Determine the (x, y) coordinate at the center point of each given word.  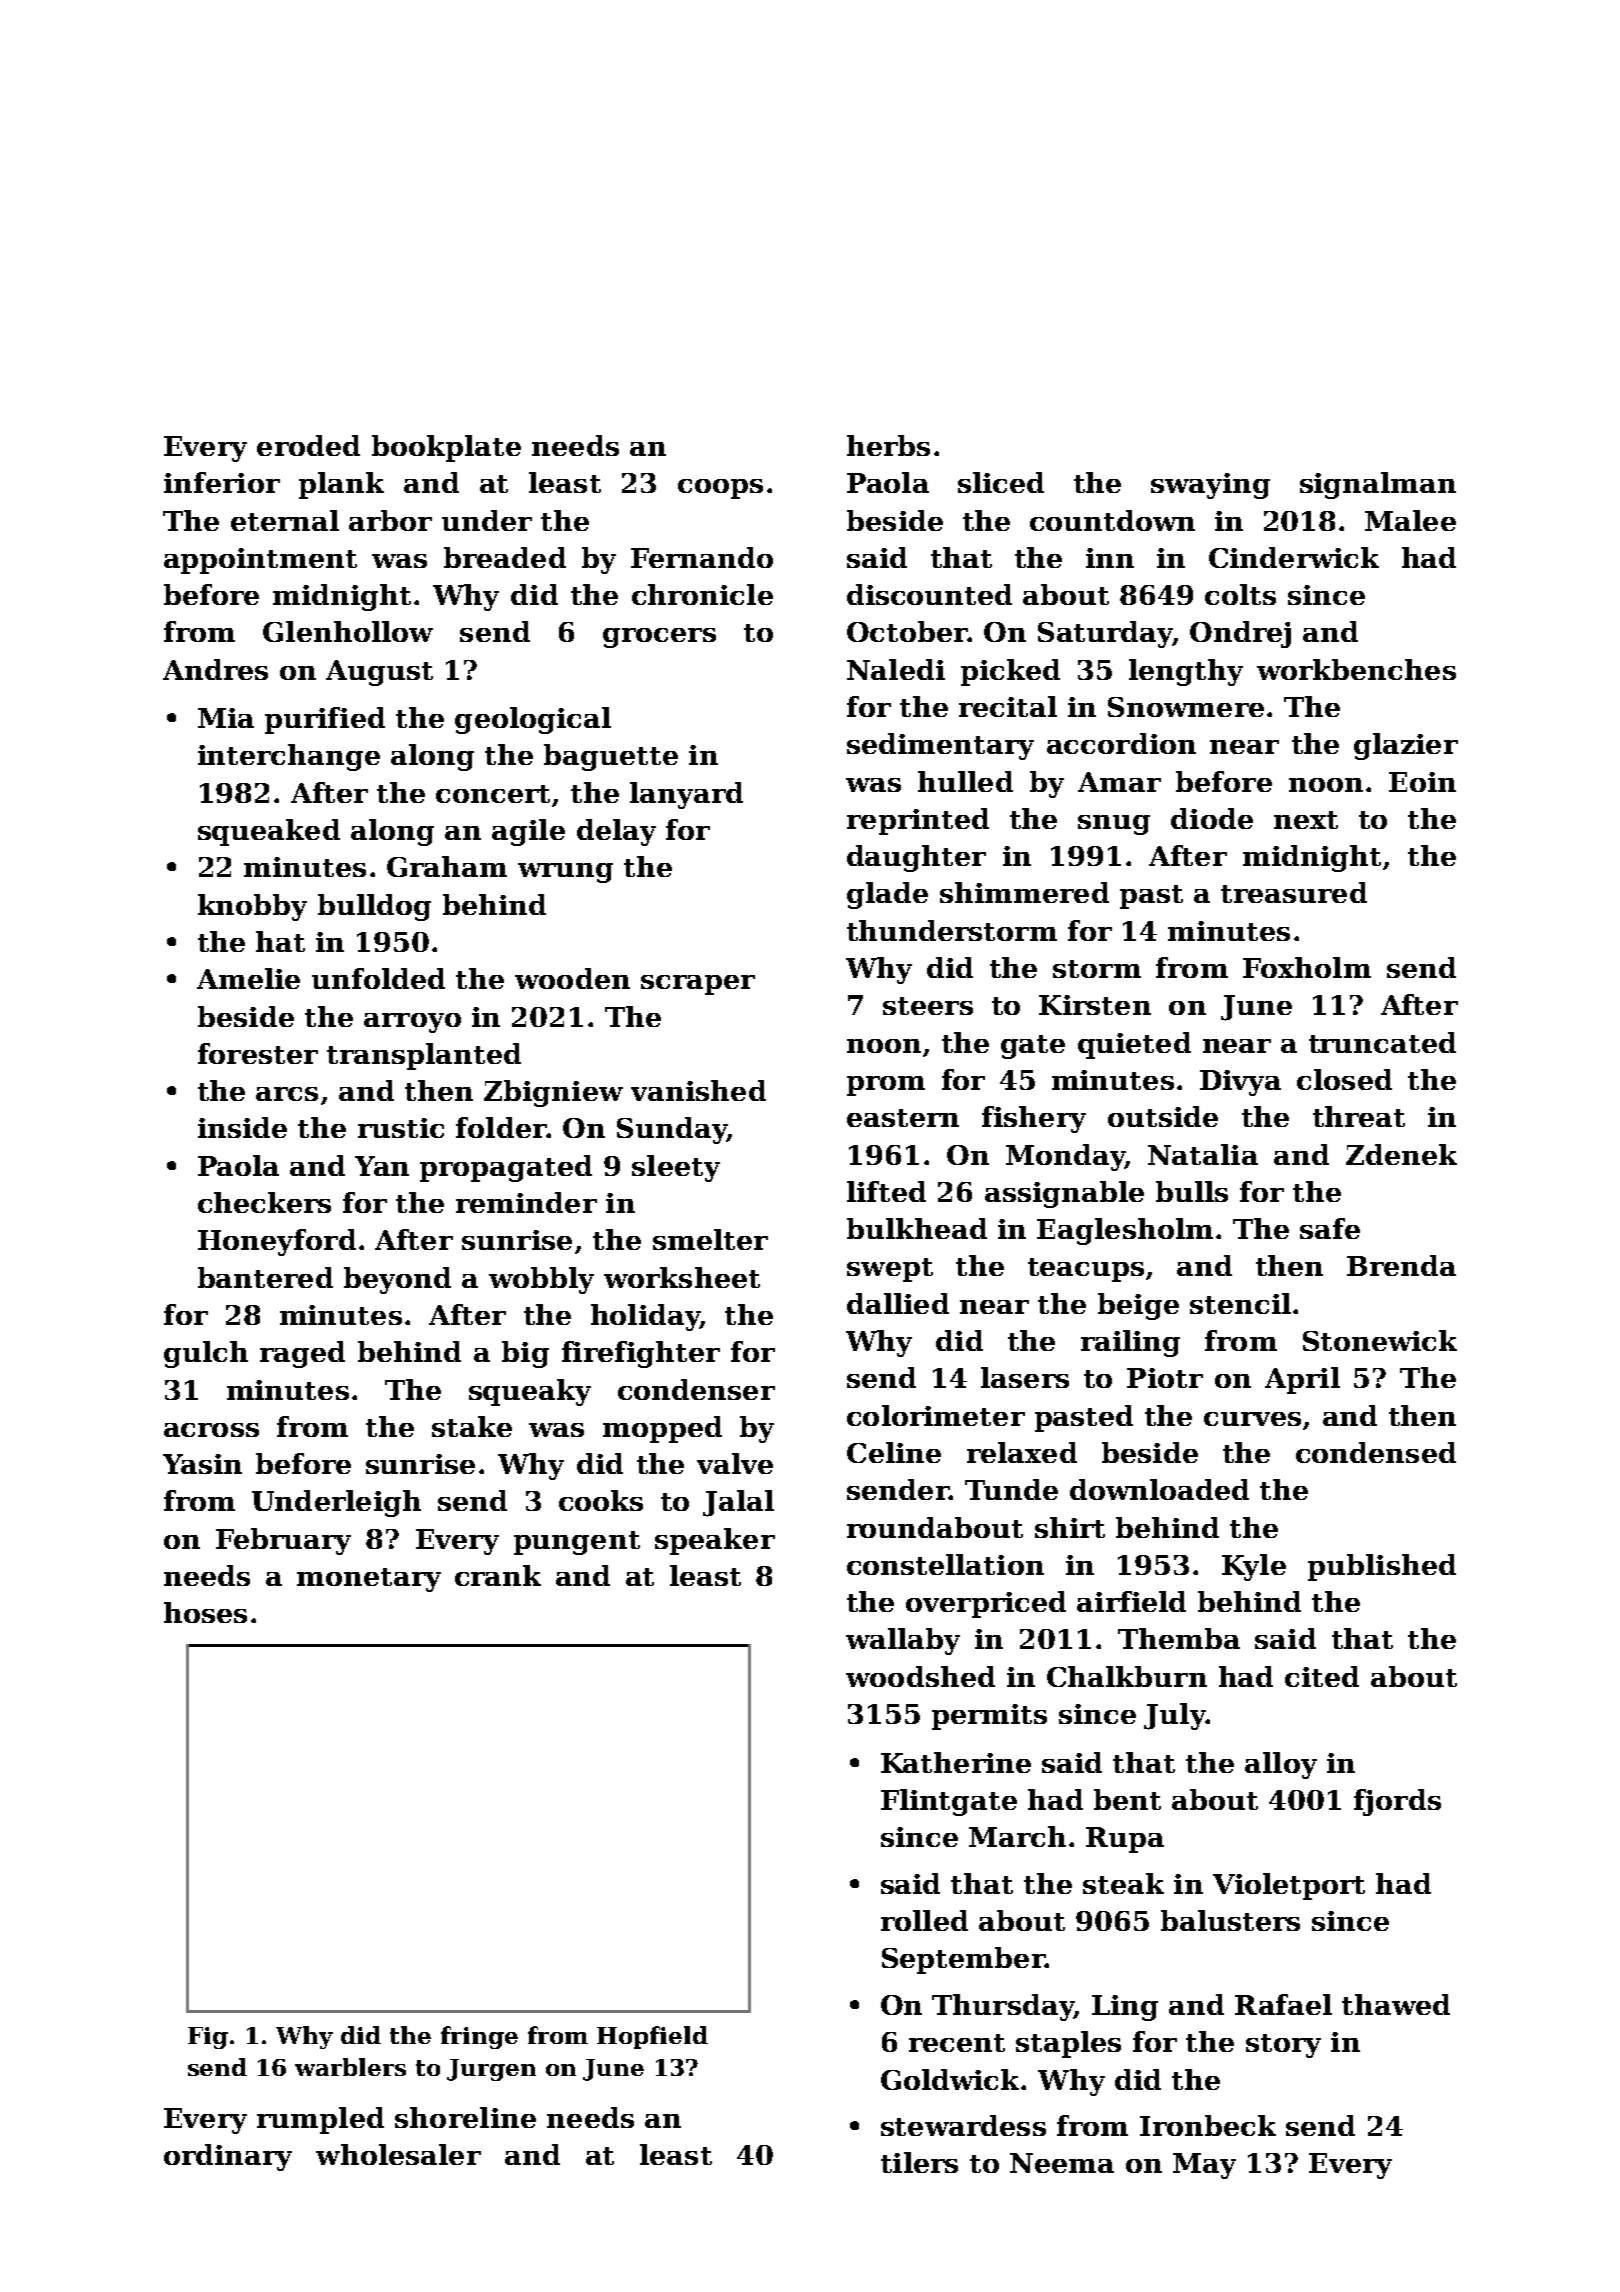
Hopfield (652, 2037)
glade (887, 895)
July (1174, 1716)
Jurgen (491, 2070)
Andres (215, 669)
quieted (1134, 1045)
